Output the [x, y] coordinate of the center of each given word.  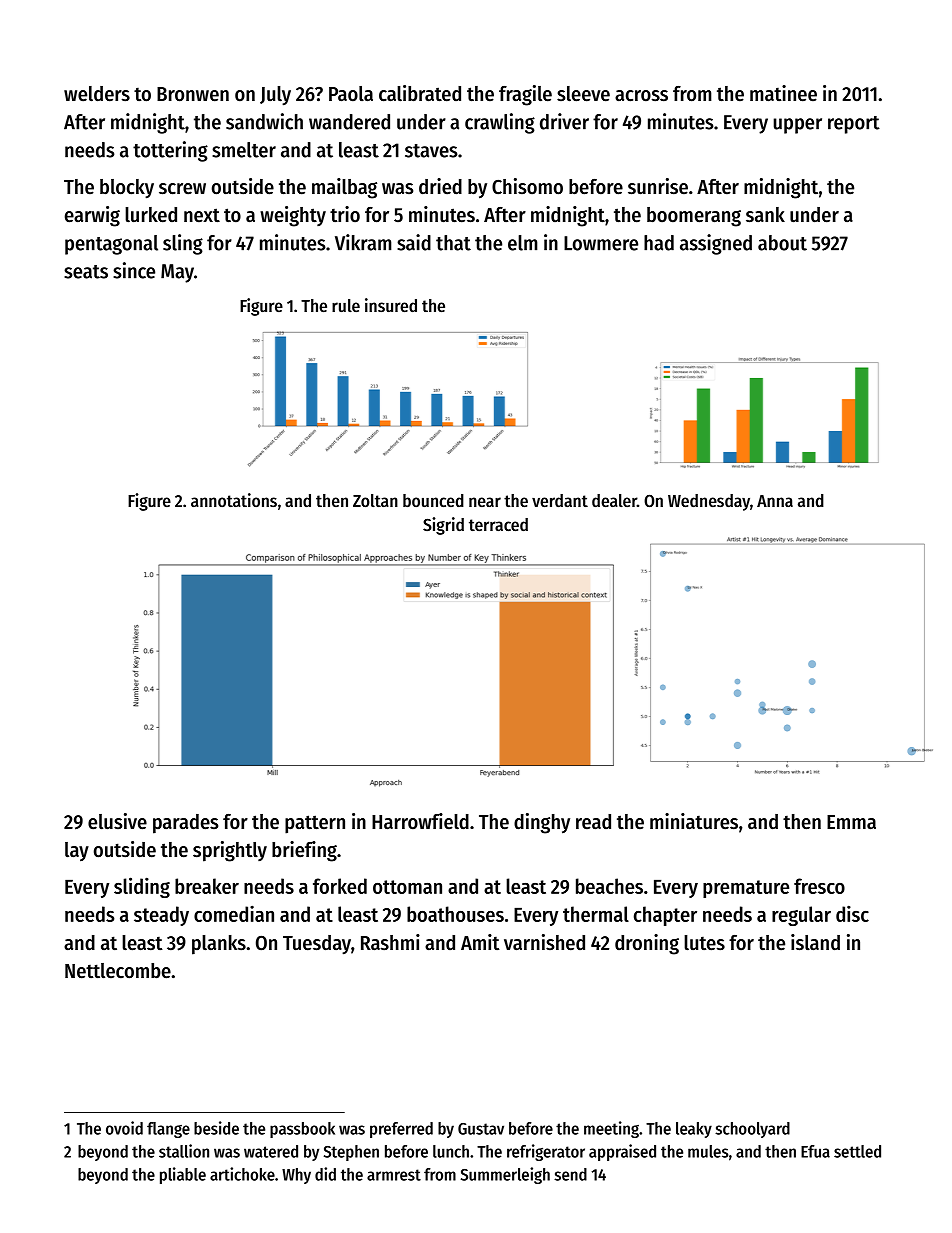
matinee [783, 93]
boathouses [455, 914]
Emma [851, 822]
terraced [498, 524]
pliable [183, 1175]
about [782, 243]
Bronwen [193, 94]
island [815, 942]
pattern [315, 824]
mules [708, 1151]
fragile [525, 95]
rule [346, 305]
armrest [394, 1175]
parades [185, 824]
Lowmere [601, 243]
